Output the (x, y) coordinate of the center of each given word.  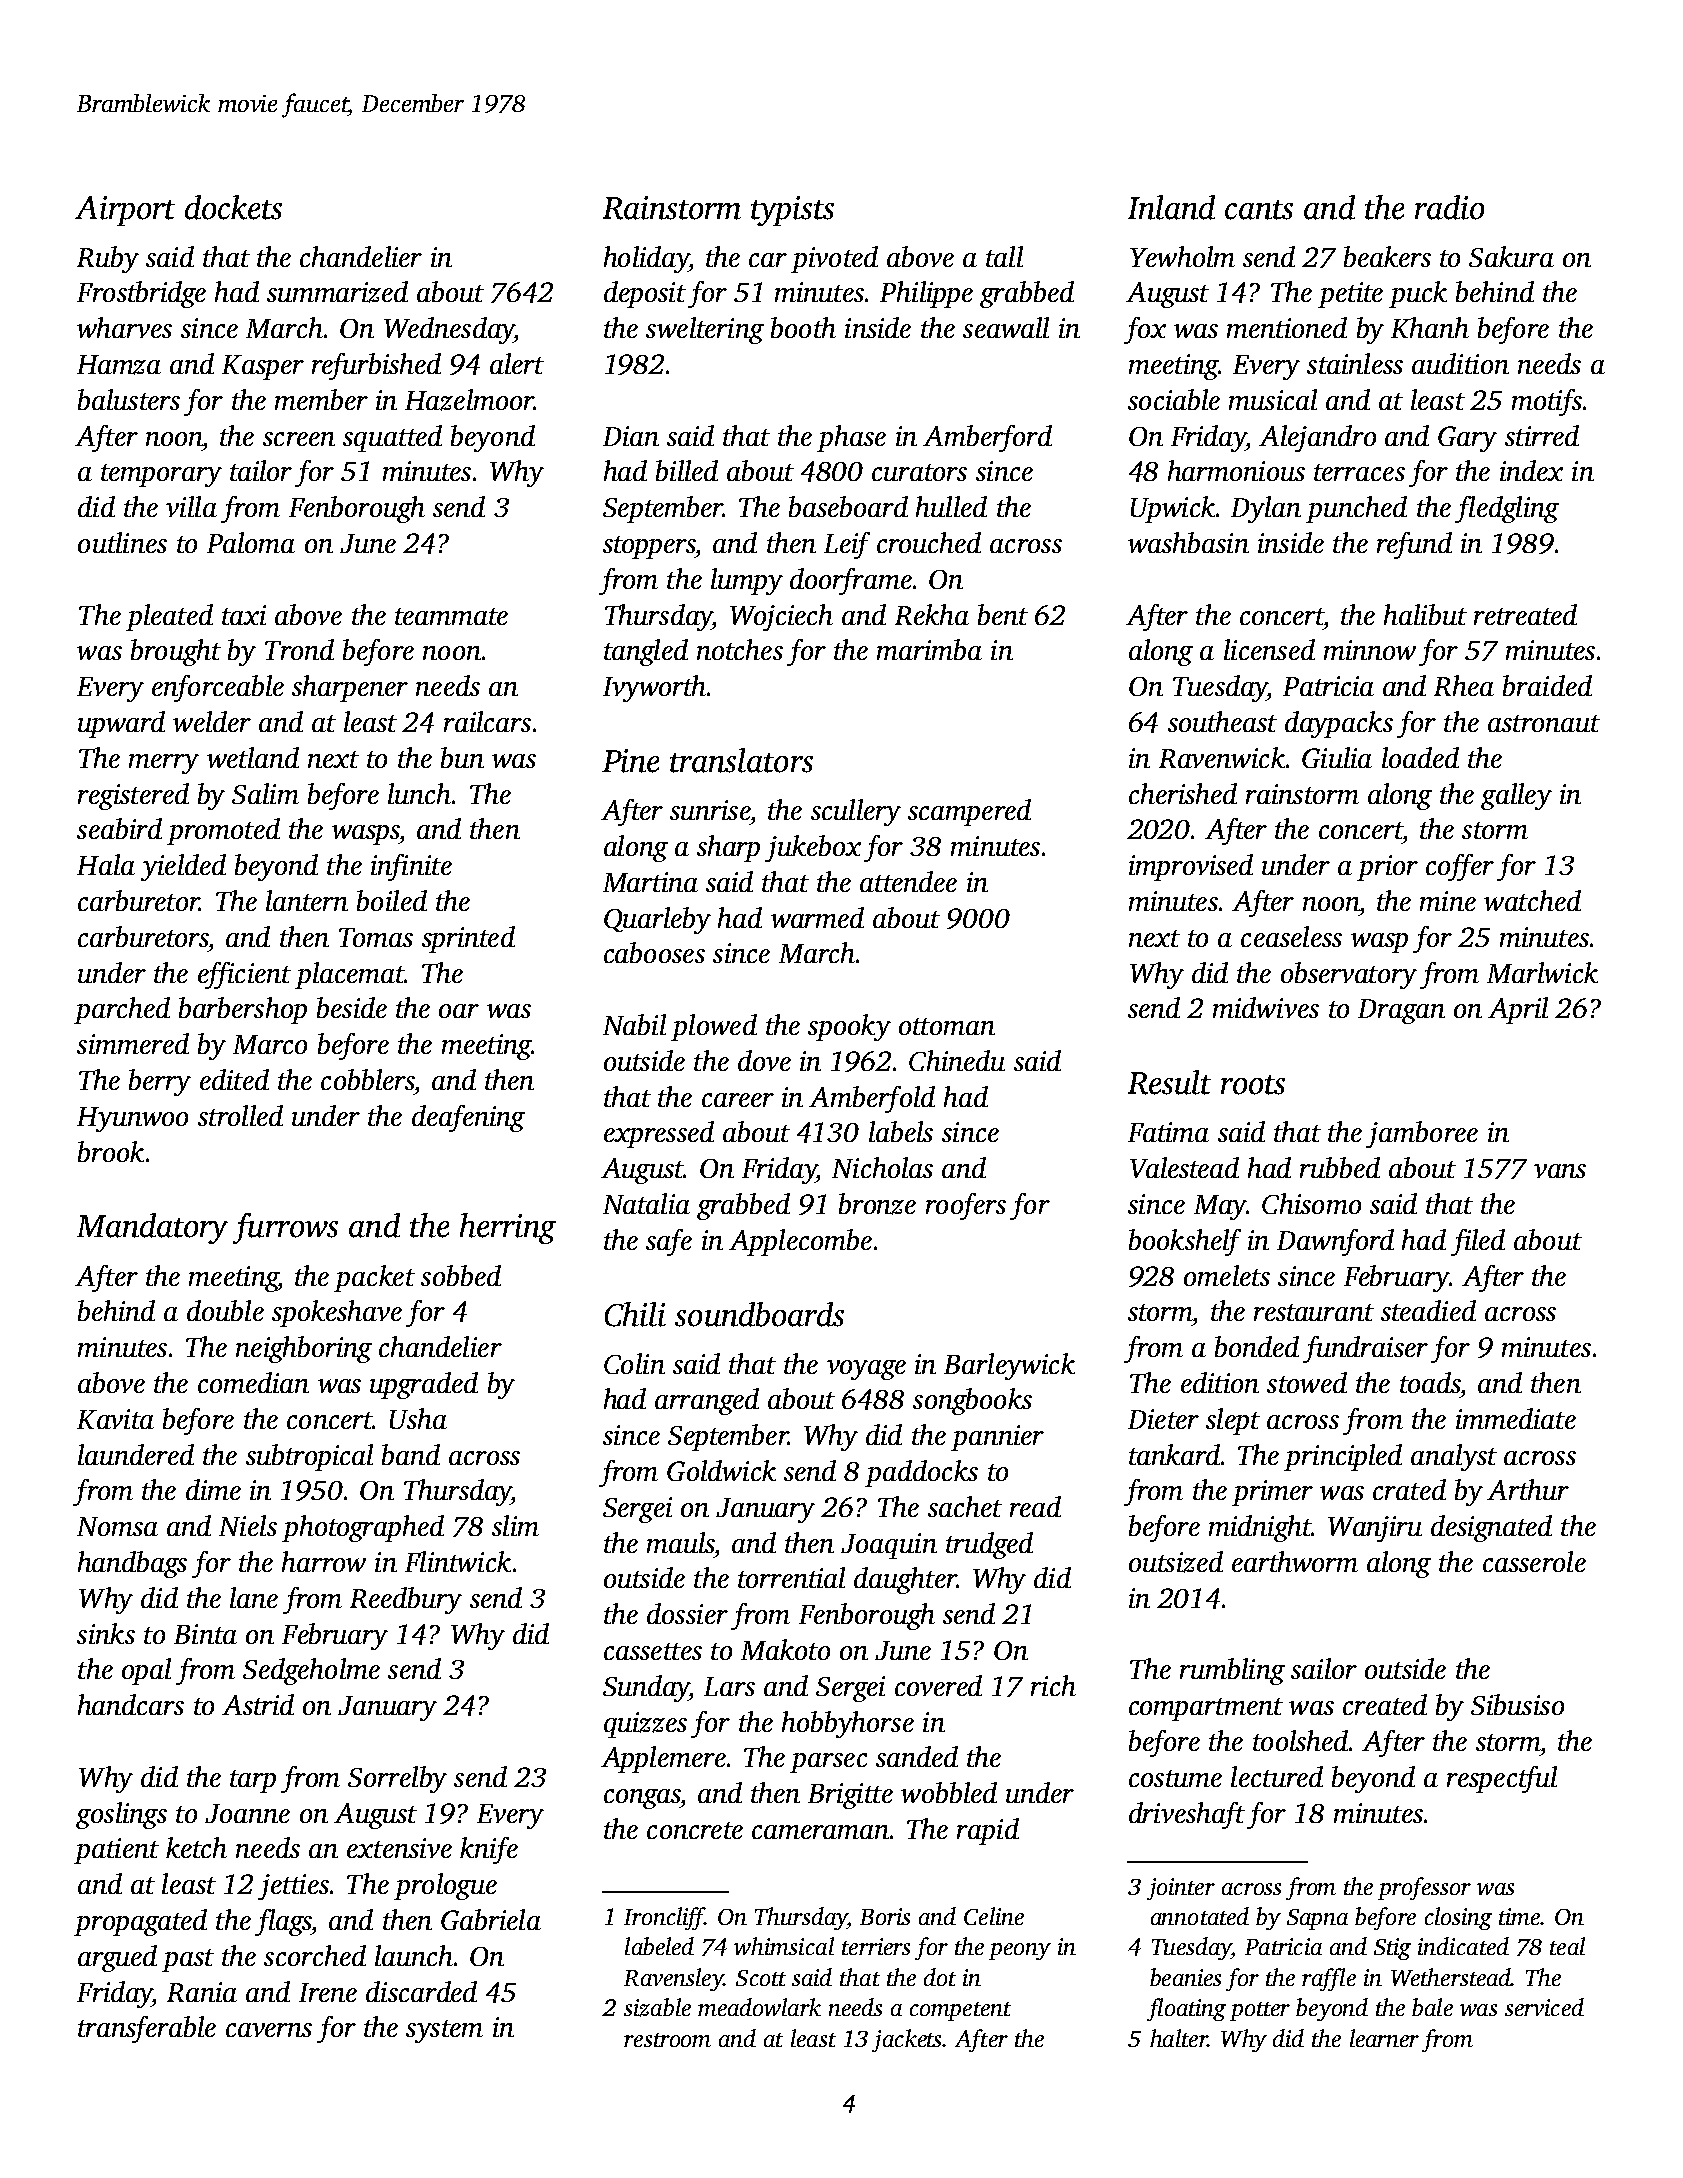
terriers (876, 1946)
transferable (147, 2029)
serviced (1544, 2007)
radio (1449, 207)
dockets (233, 207)
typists (792, 211)
